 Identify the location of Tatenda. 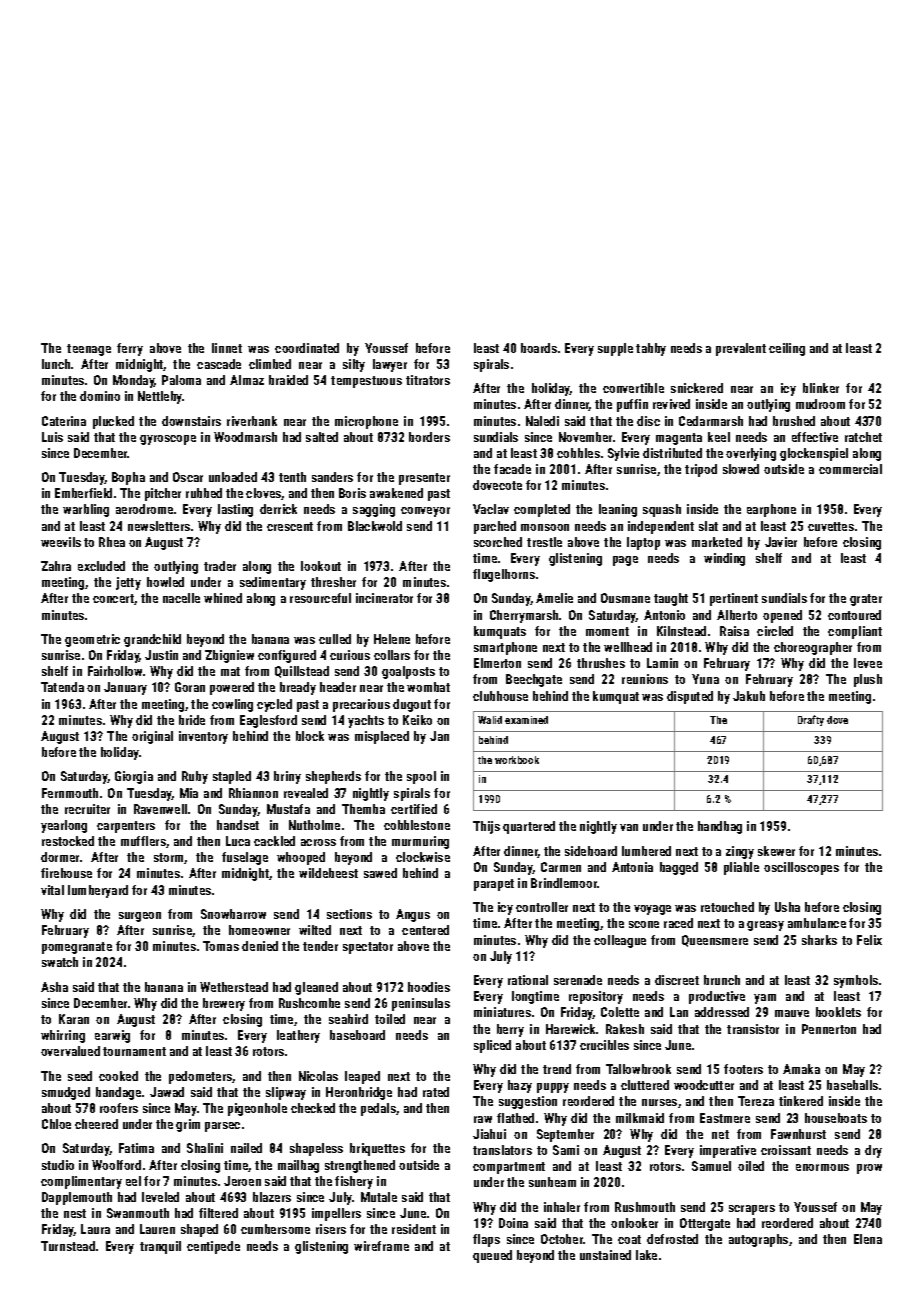
(62, 687).
